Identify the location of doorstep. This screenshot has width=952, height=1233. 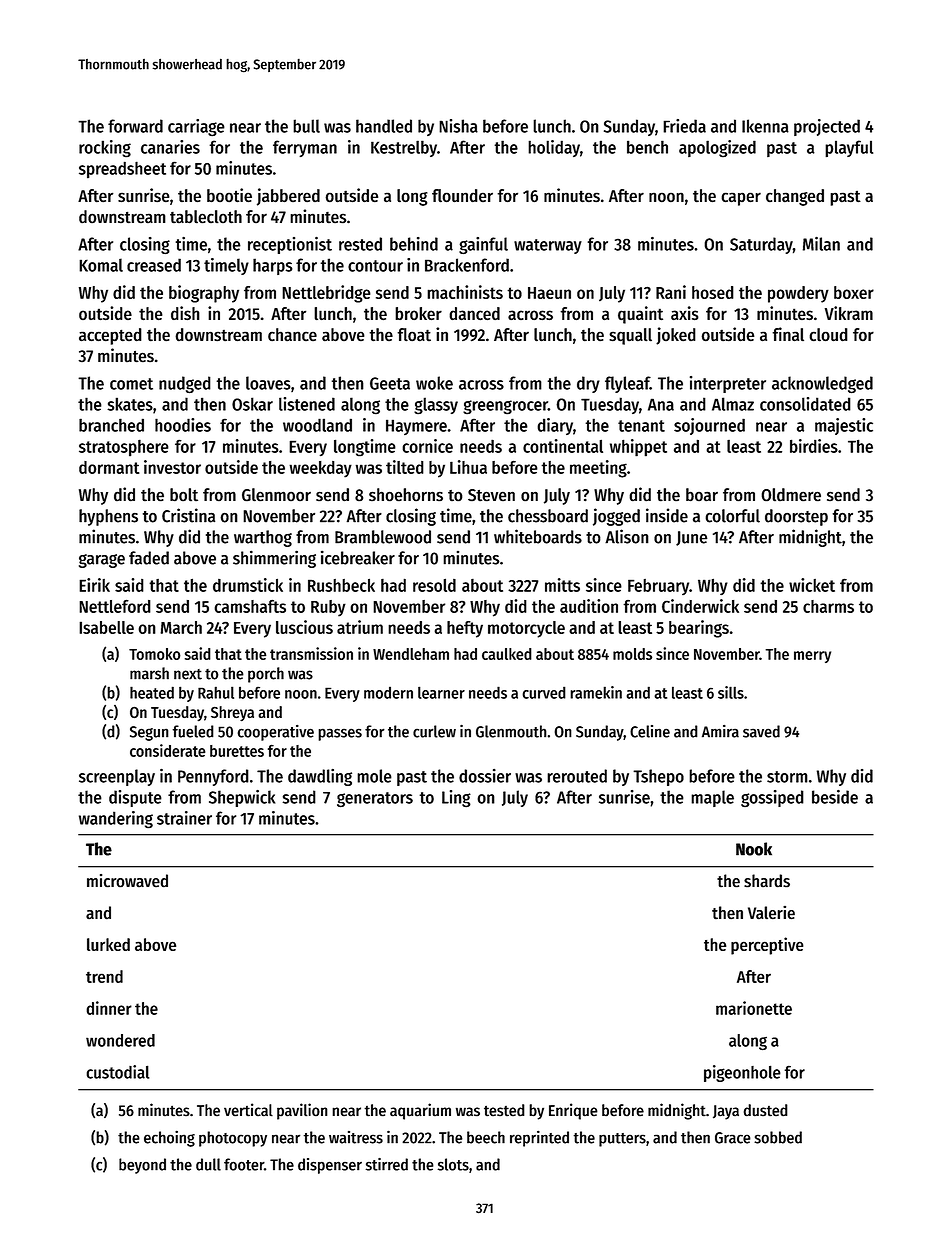
(796, 517).
